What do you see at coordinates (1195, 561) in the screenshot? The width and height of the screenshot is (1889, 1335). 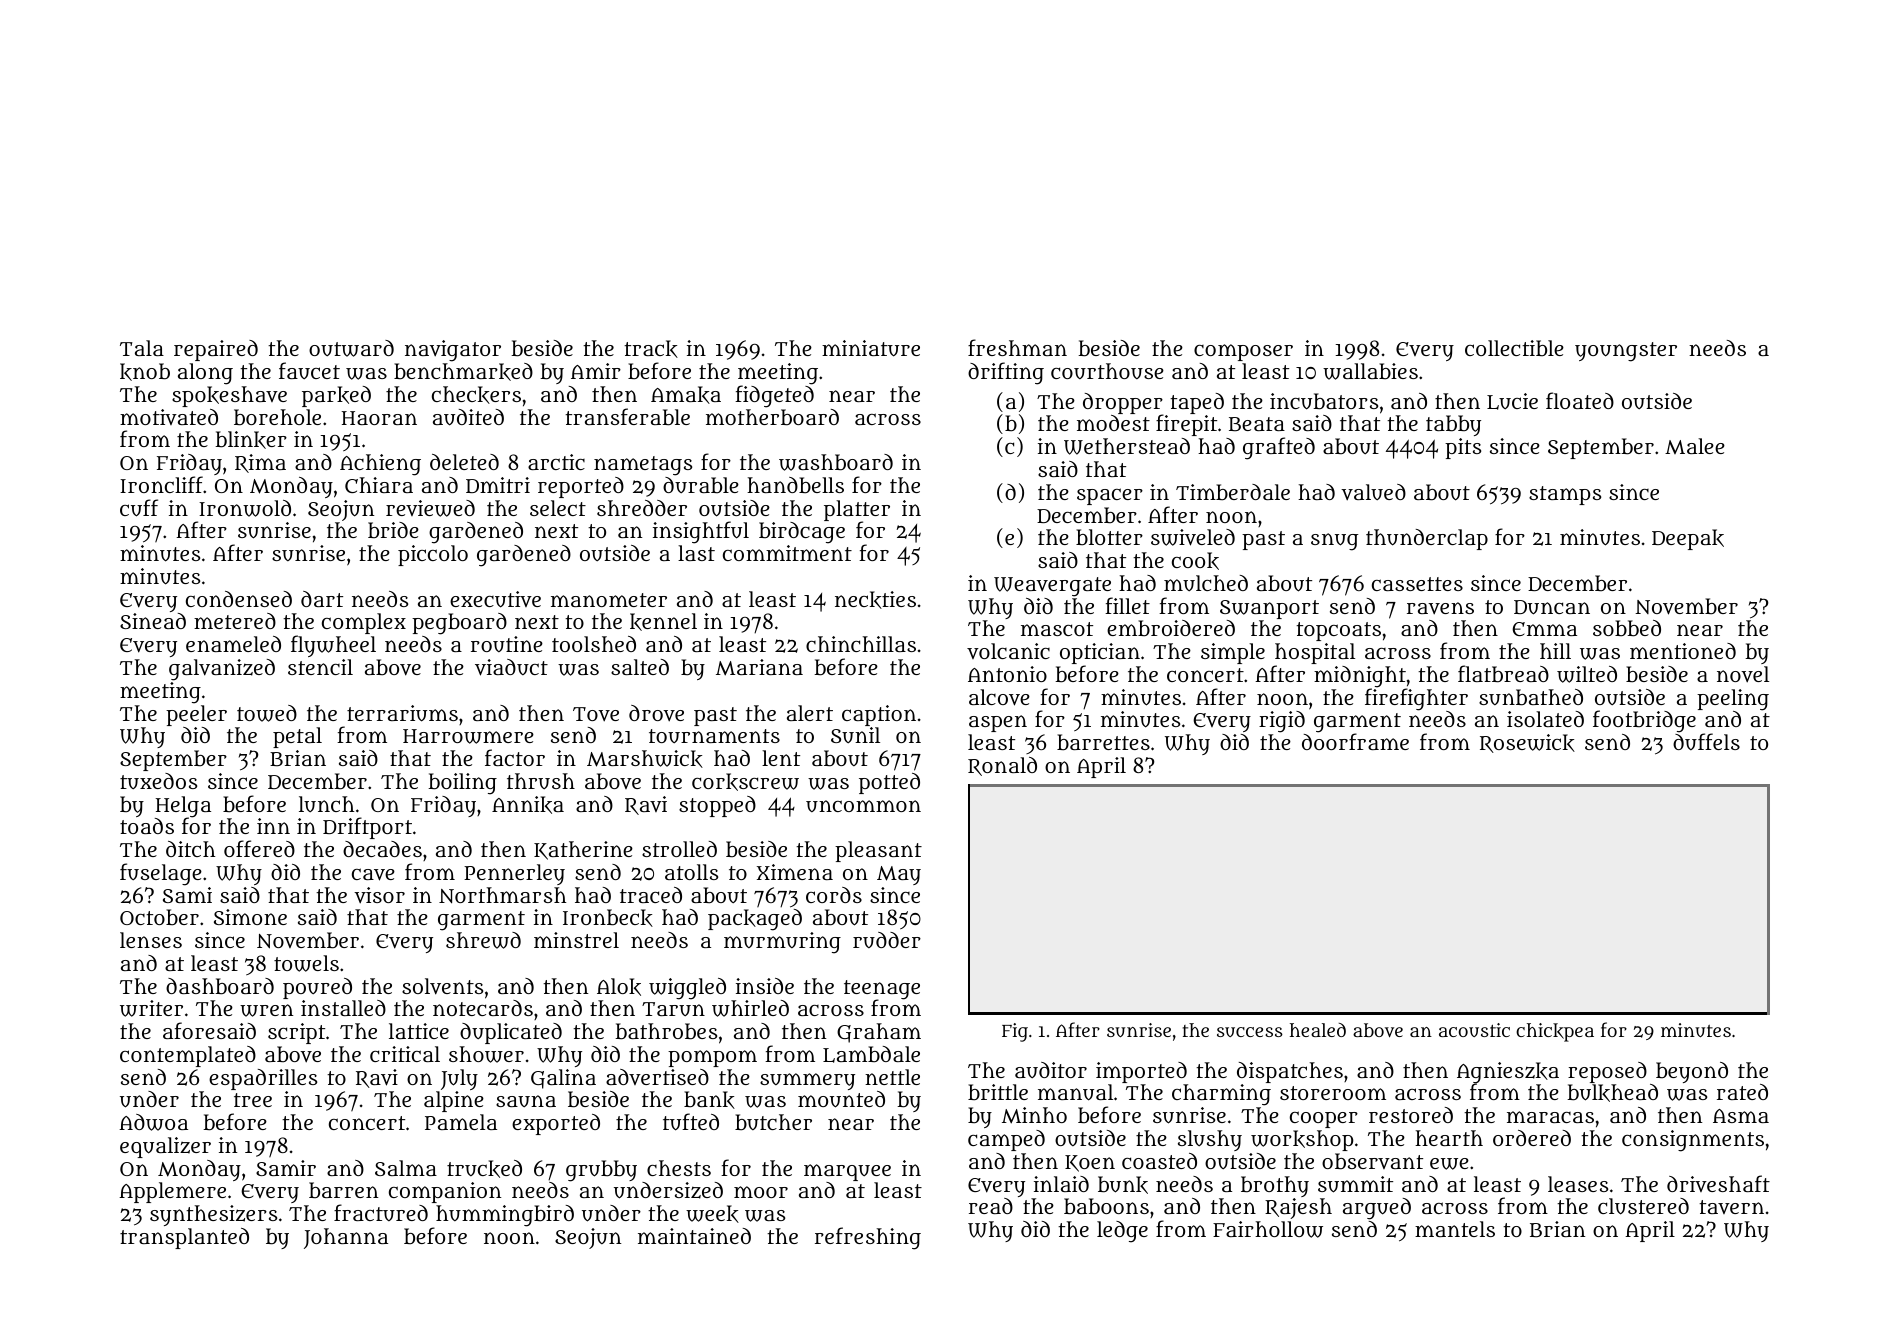 I see `cook` at bounding box center [1195, 561].
